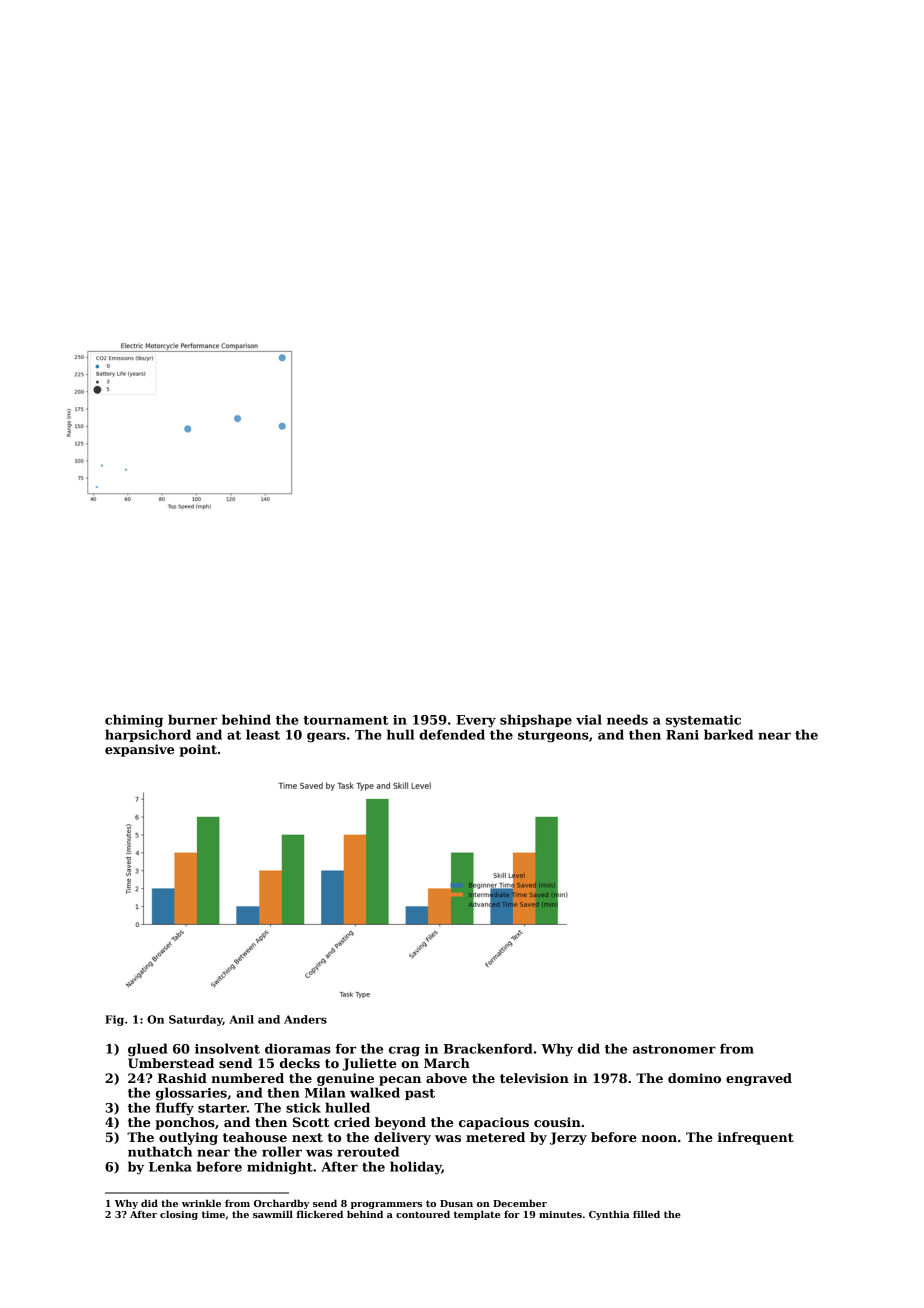 The image size is (924, 1308). Describe the element at coordinates (728, 734) in the screenshot. I see `barked` at that location.
